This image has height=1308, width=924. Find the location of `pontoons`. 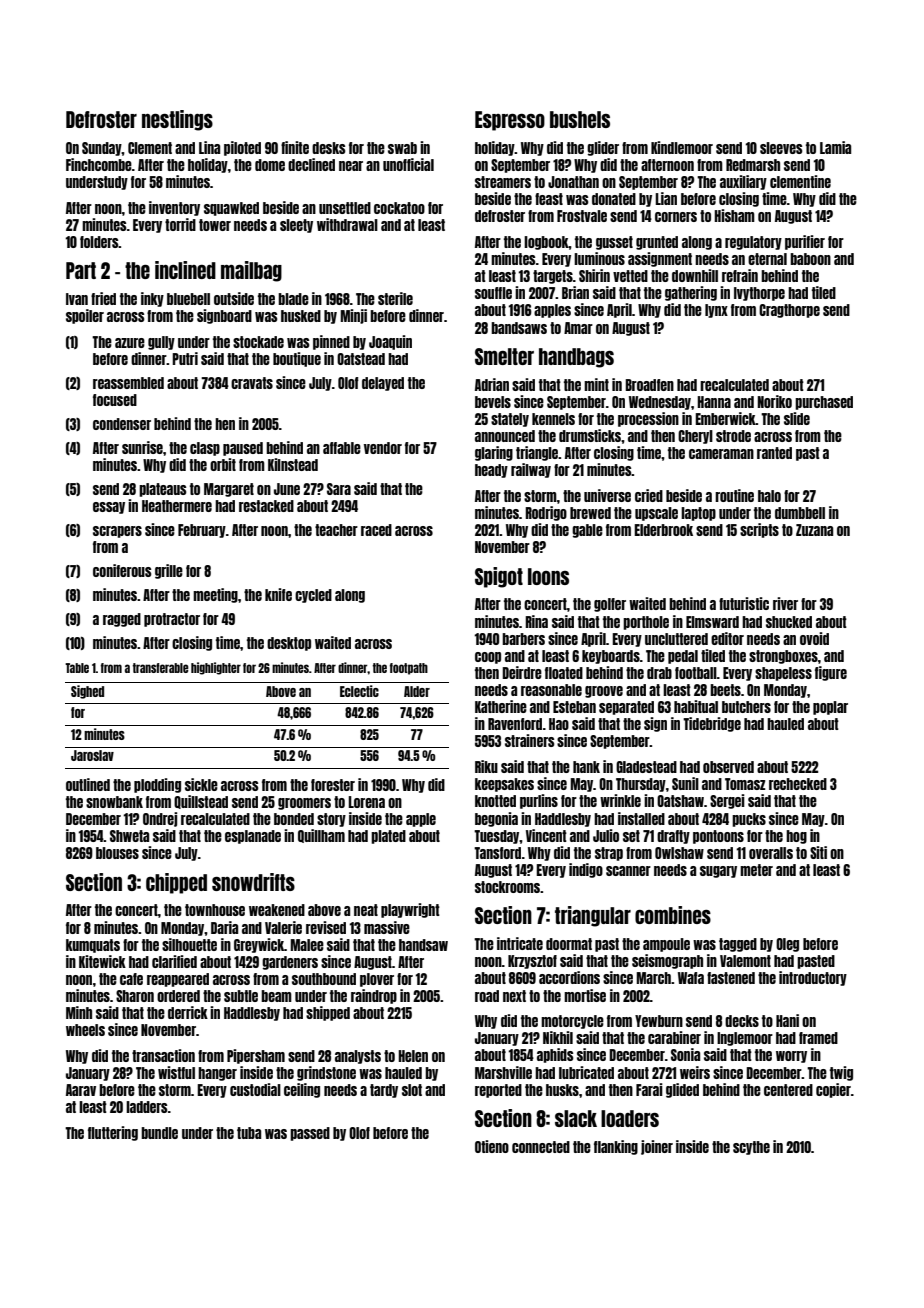

pontoons is located at coordinates (718, 837).
